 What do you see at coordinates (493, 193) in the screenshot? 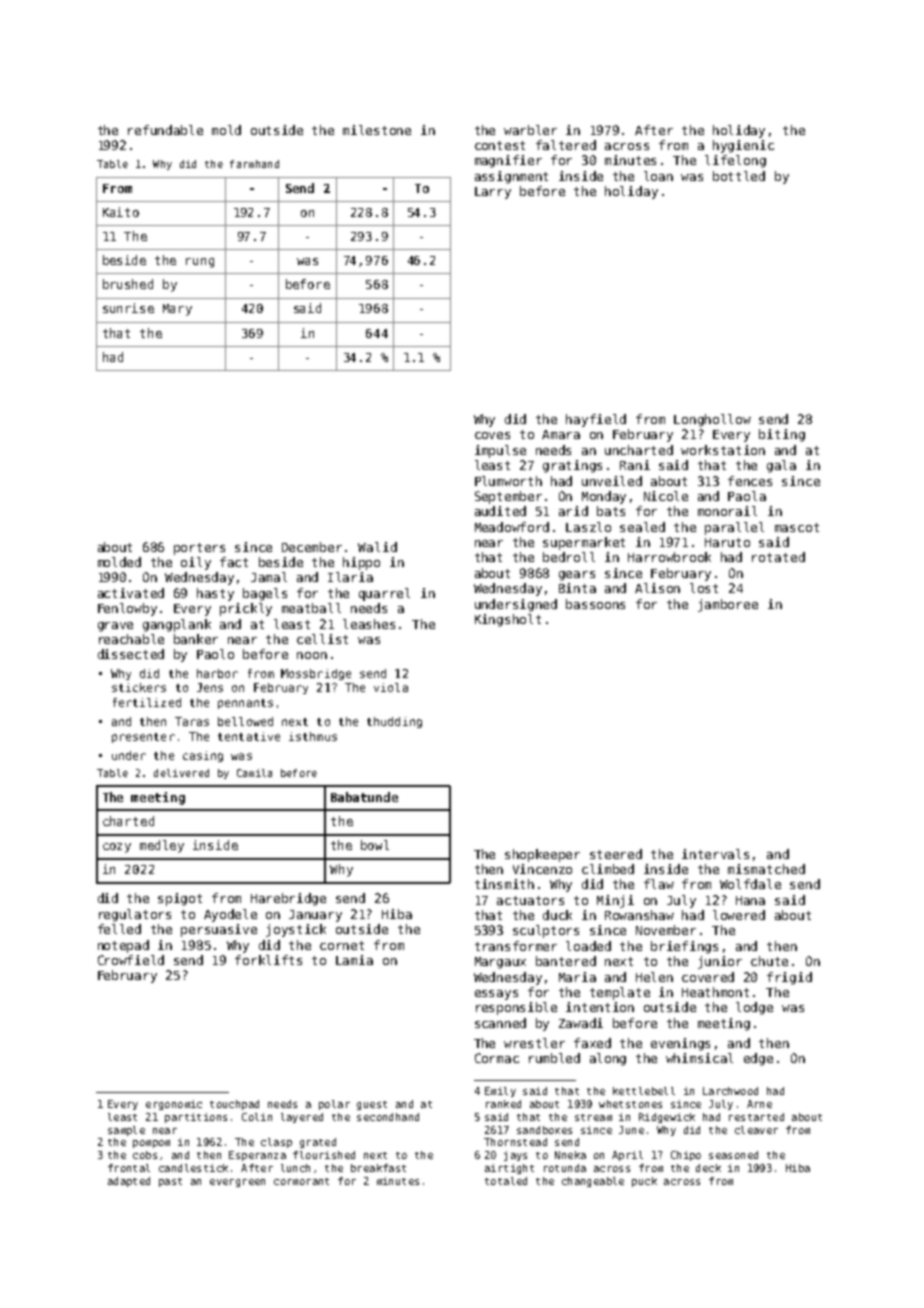
I see `Larry` at bounding box center [493, 193].
